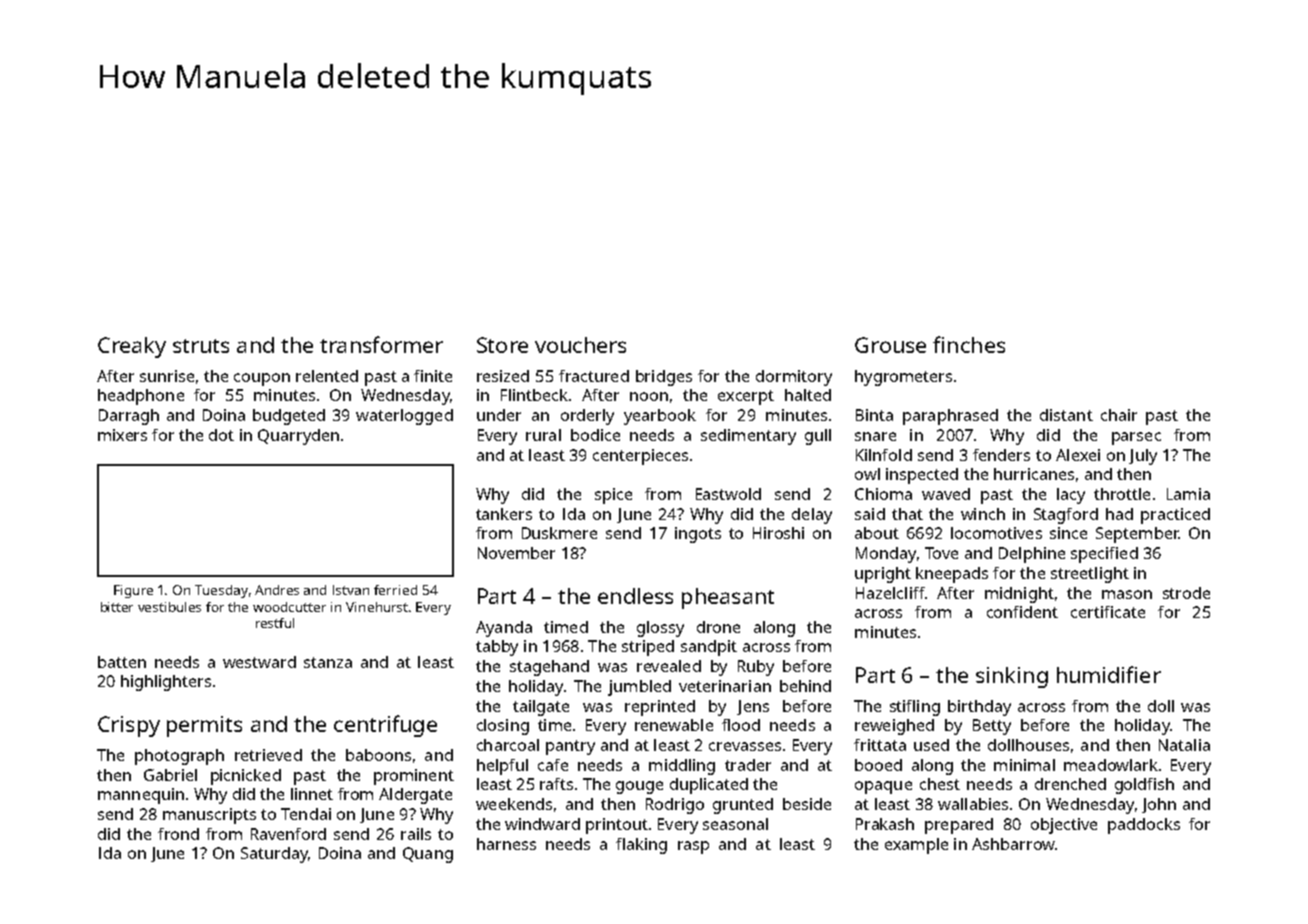  Describe the element at coordinates (246, 777) in the screenshot. I see `picnicked` at that location.
